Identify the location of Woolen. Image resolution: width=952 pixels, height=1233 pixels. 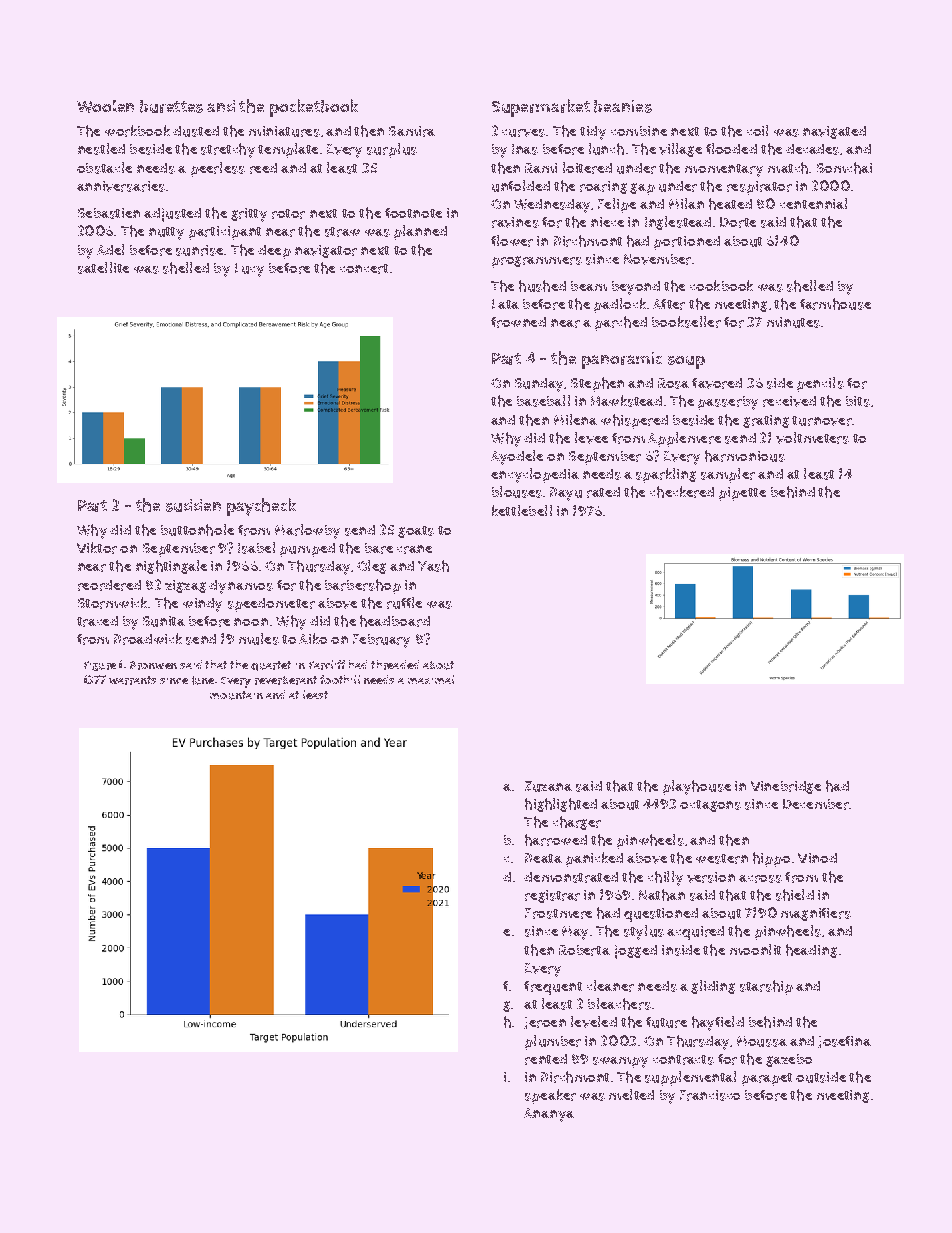
(105, 106).
